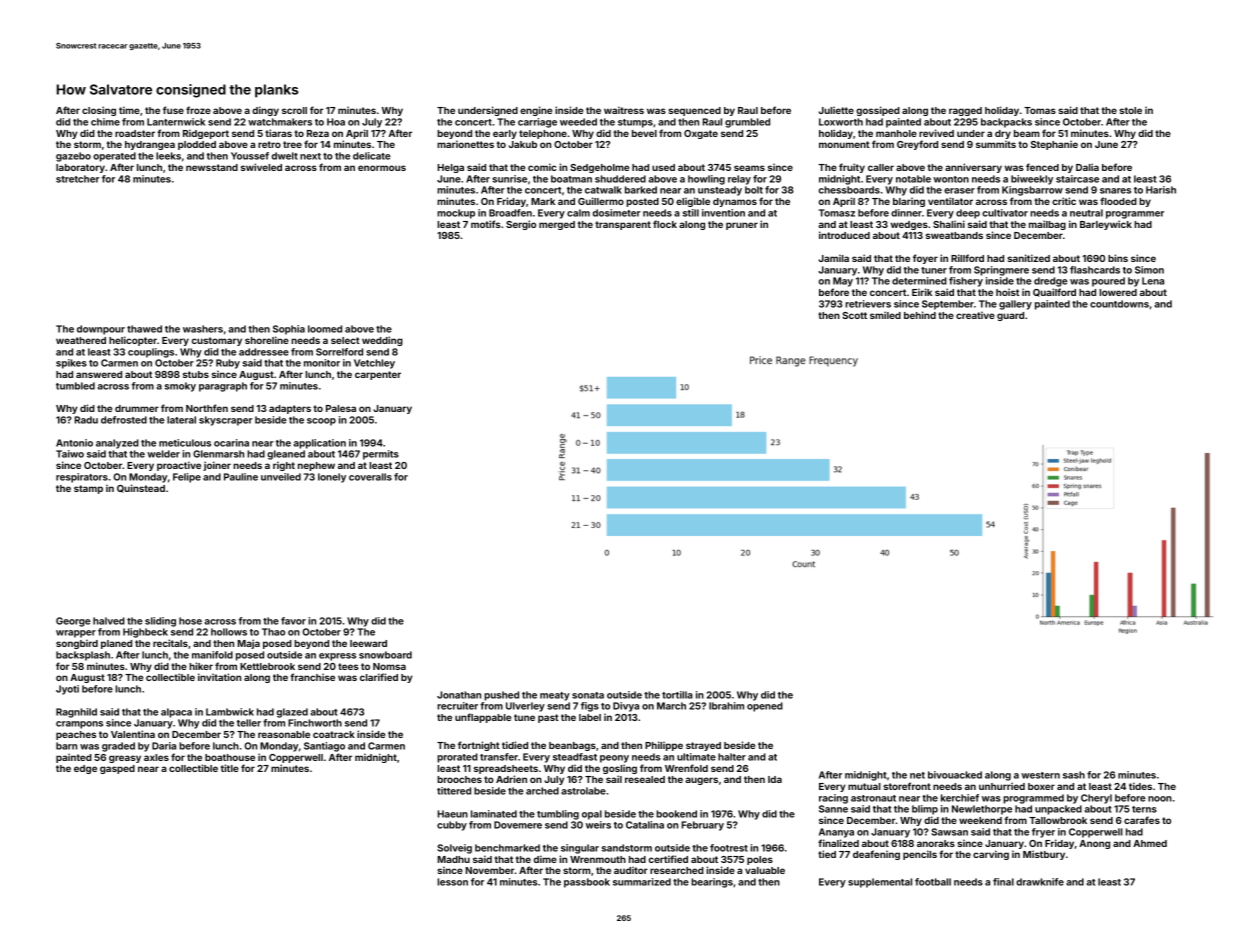  I want to click on Harish, so click(1161, 190).
